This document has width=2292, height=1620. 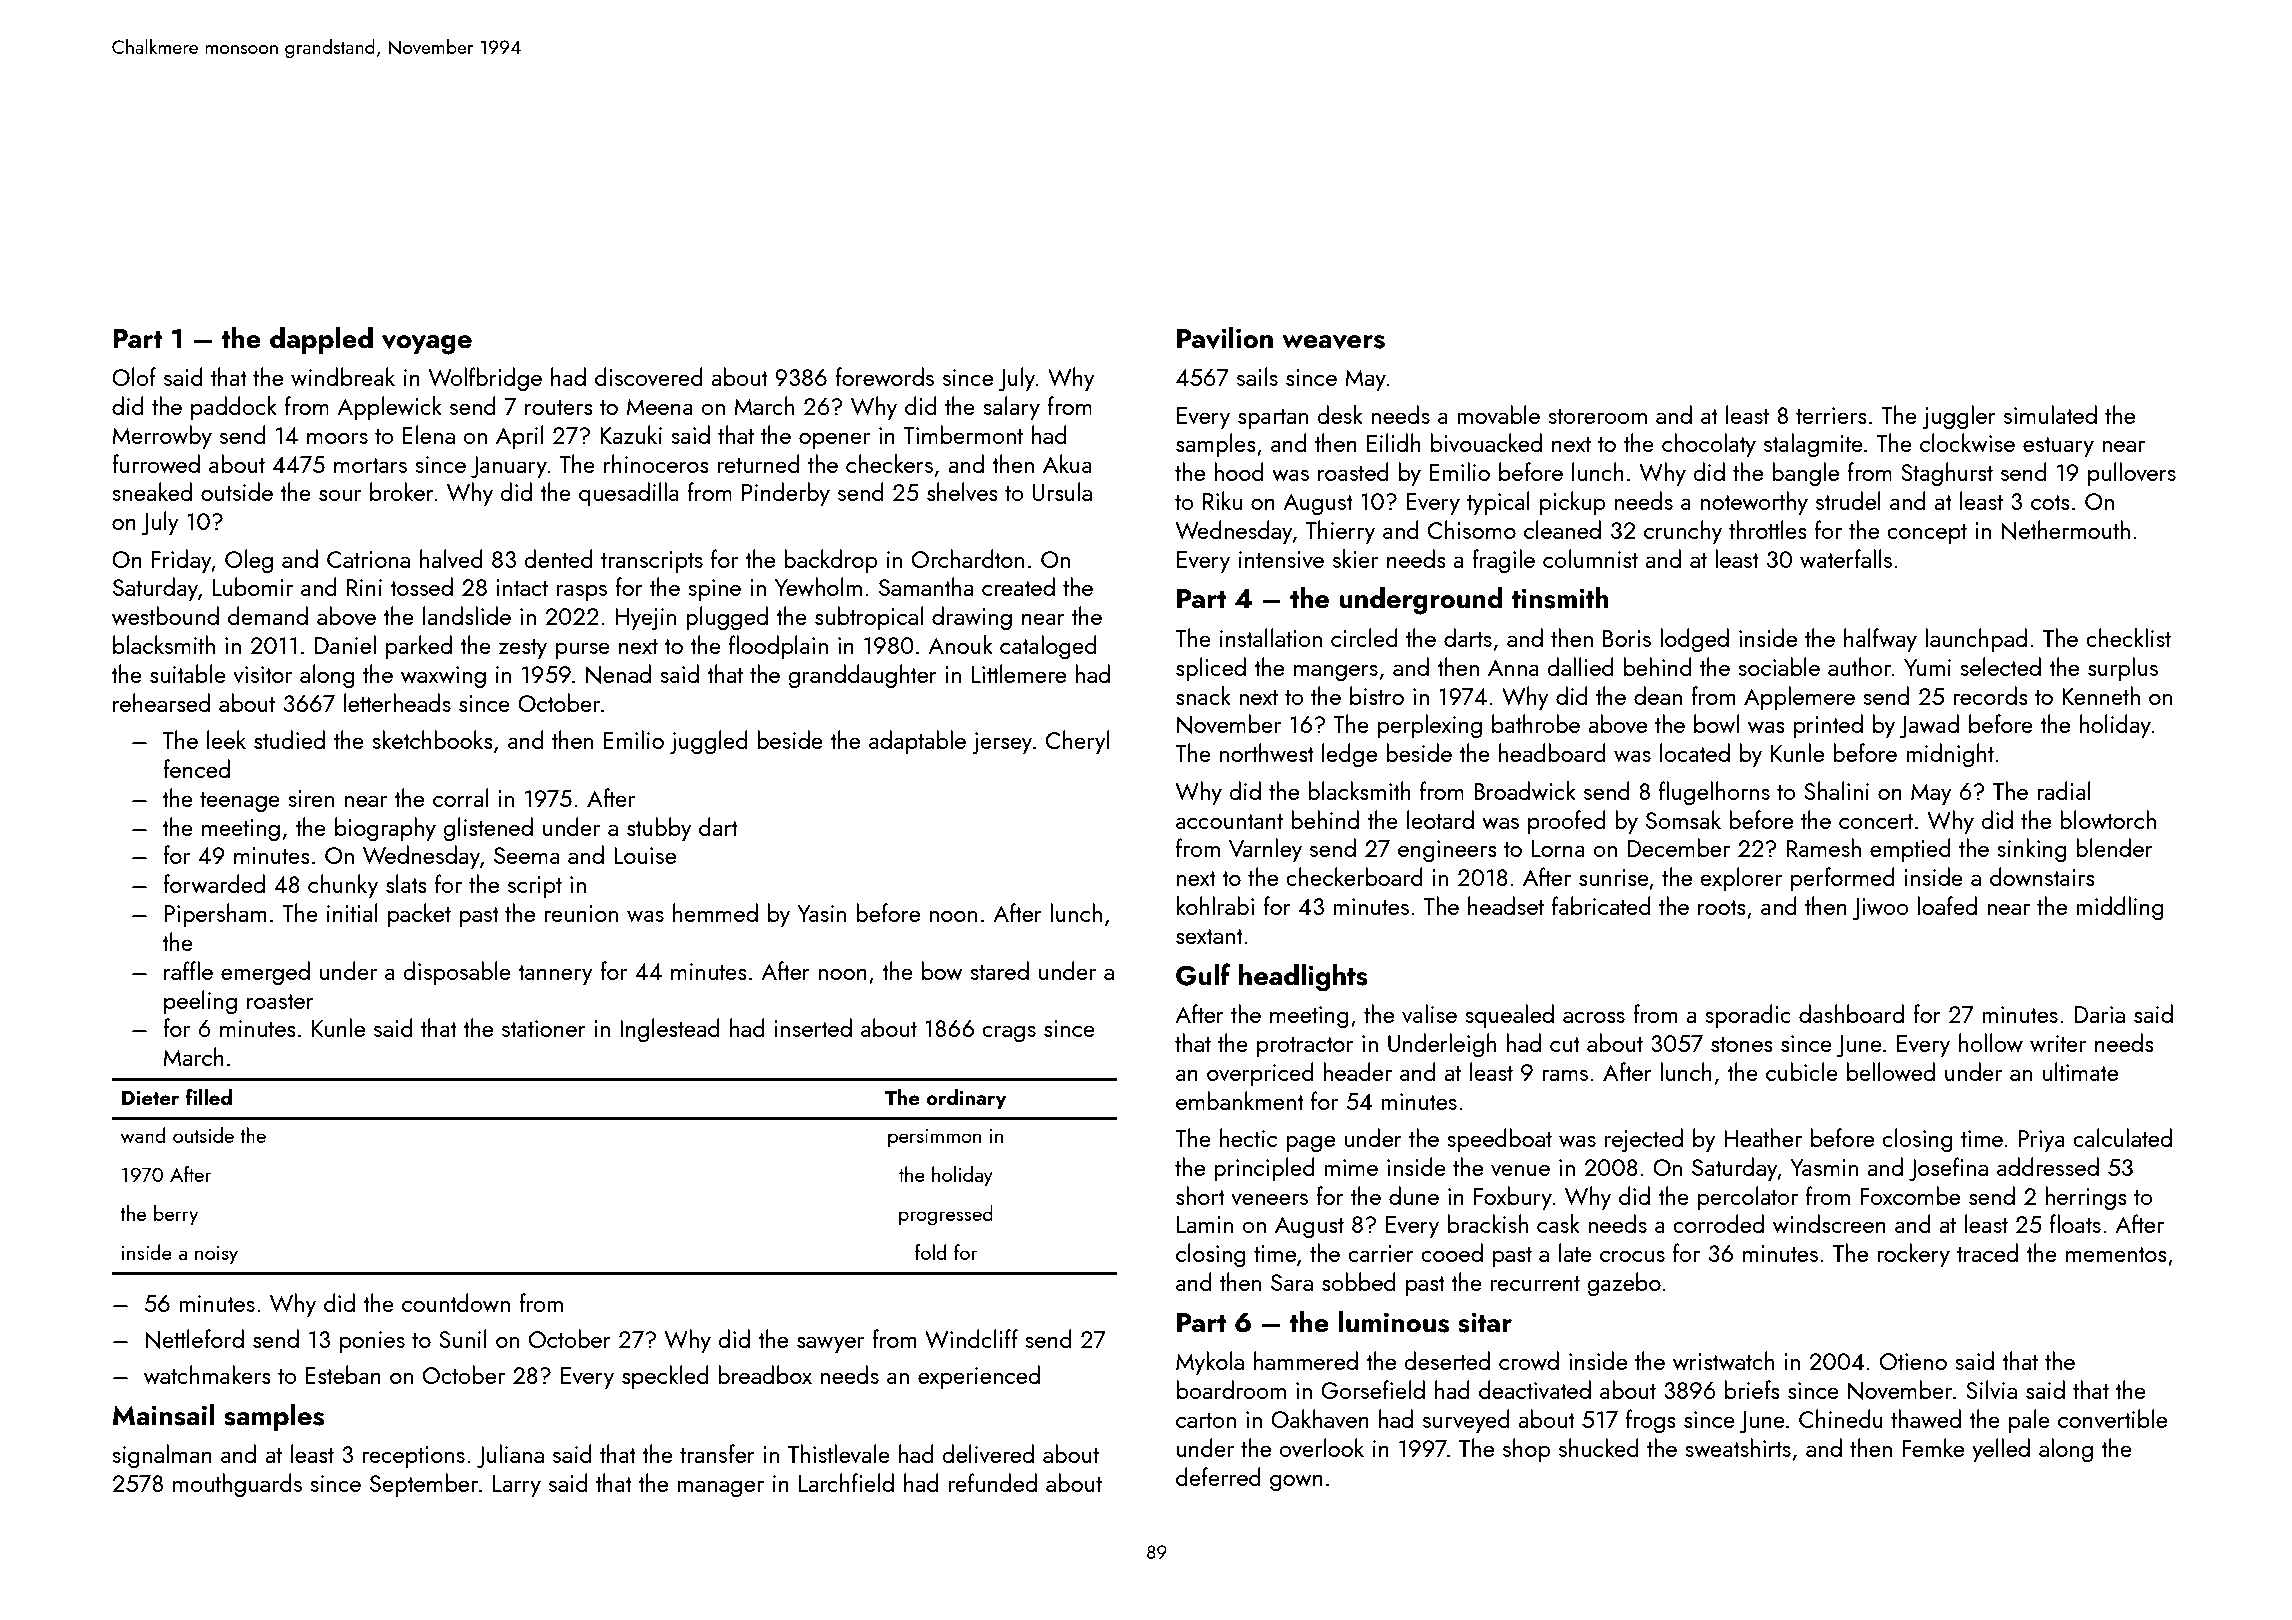 I want to click on Ursula, so click(x=1062, y=491).
